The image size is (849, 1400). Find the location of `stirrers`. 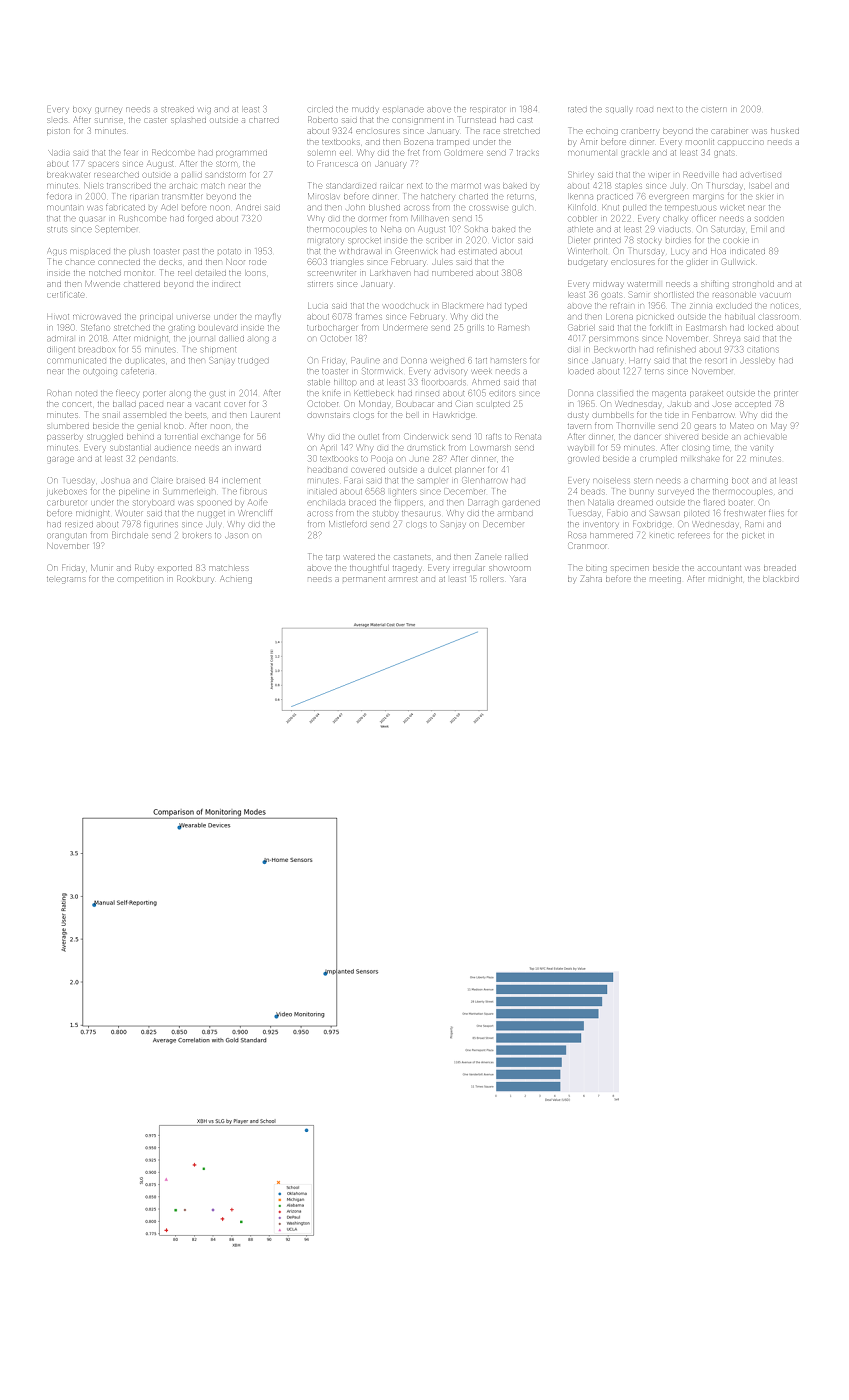

stirrers is located at coordinates (320, 284).
